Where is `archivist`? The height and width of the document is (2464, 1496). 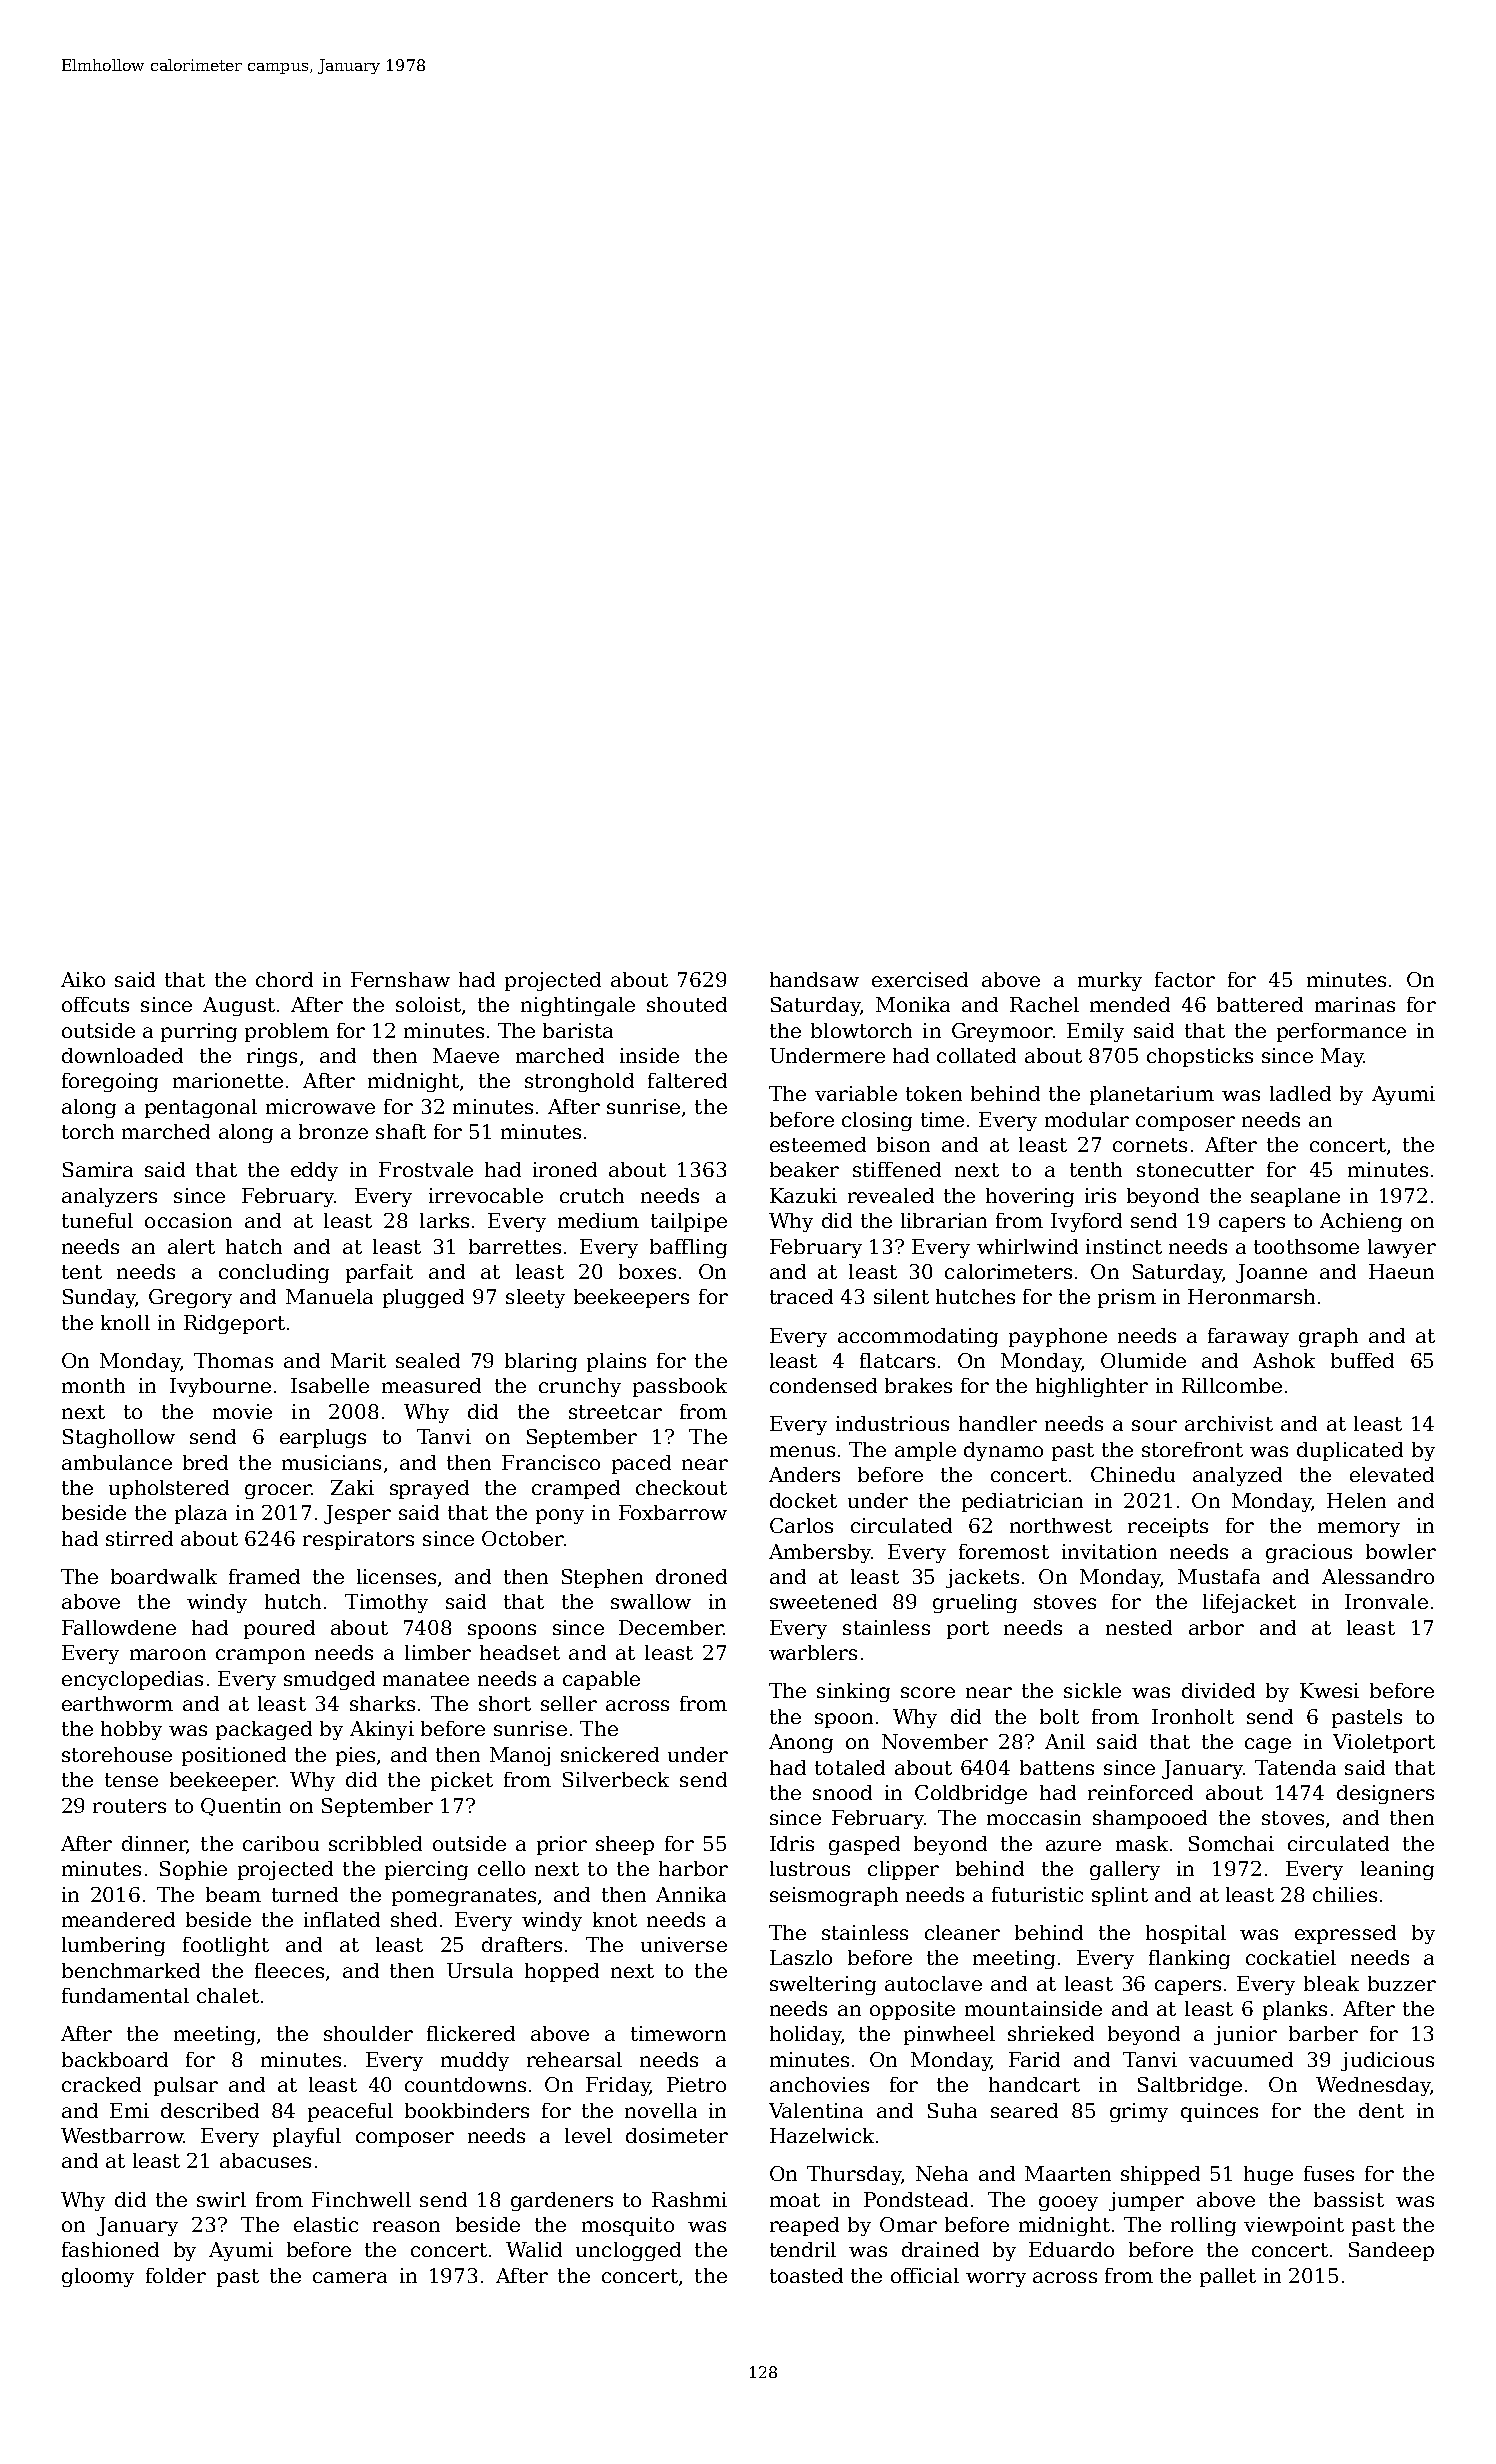
archivist is located at coordinates (1229, 1423).
